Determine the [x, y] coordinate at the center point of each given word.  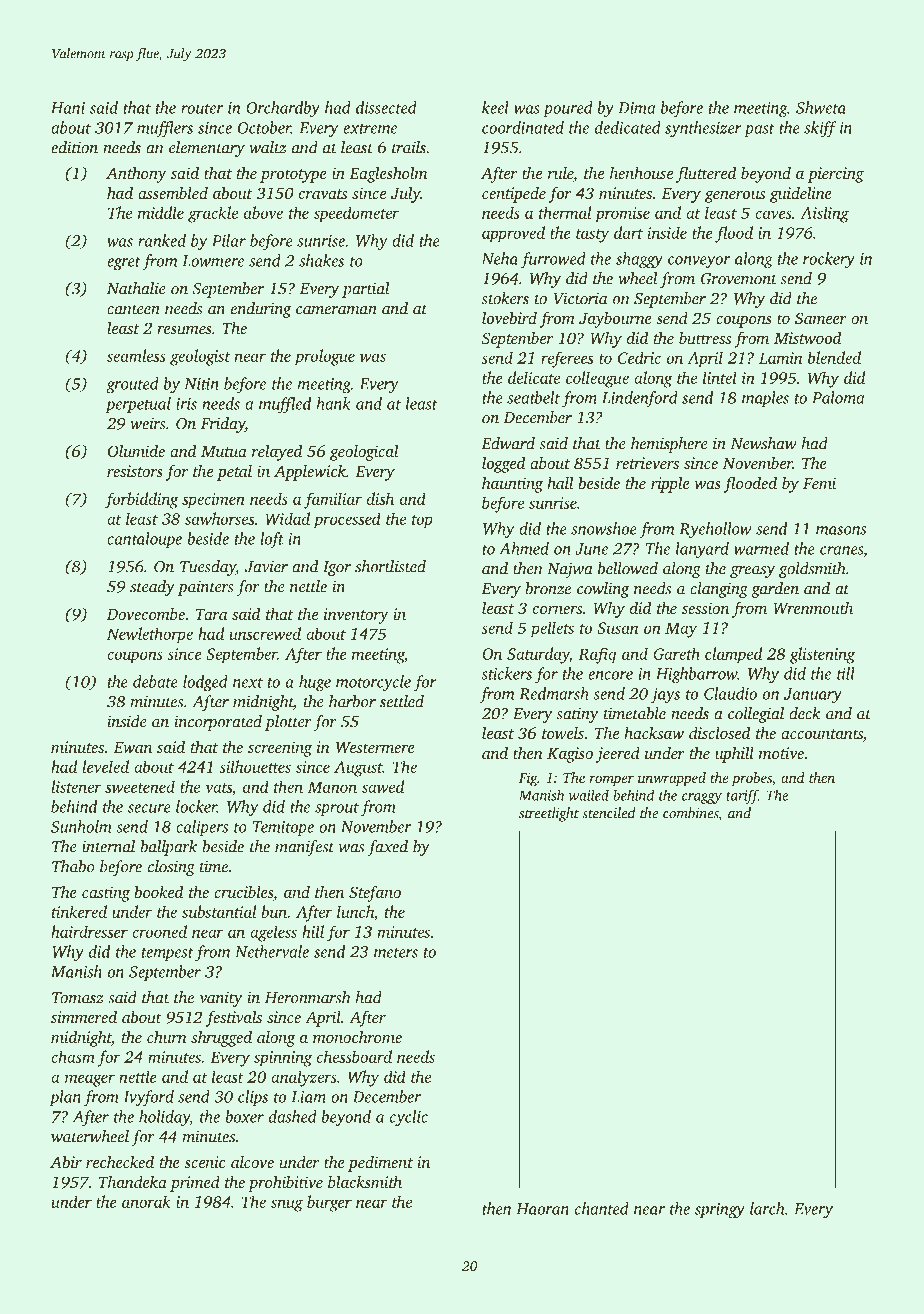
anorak [146, 1201]
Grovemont [739, 279]
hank [334, 403]
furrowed [553, 260]
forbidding [141, 500]
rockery [829, 260]
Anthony [136, 175]
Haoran [542, 1209]
